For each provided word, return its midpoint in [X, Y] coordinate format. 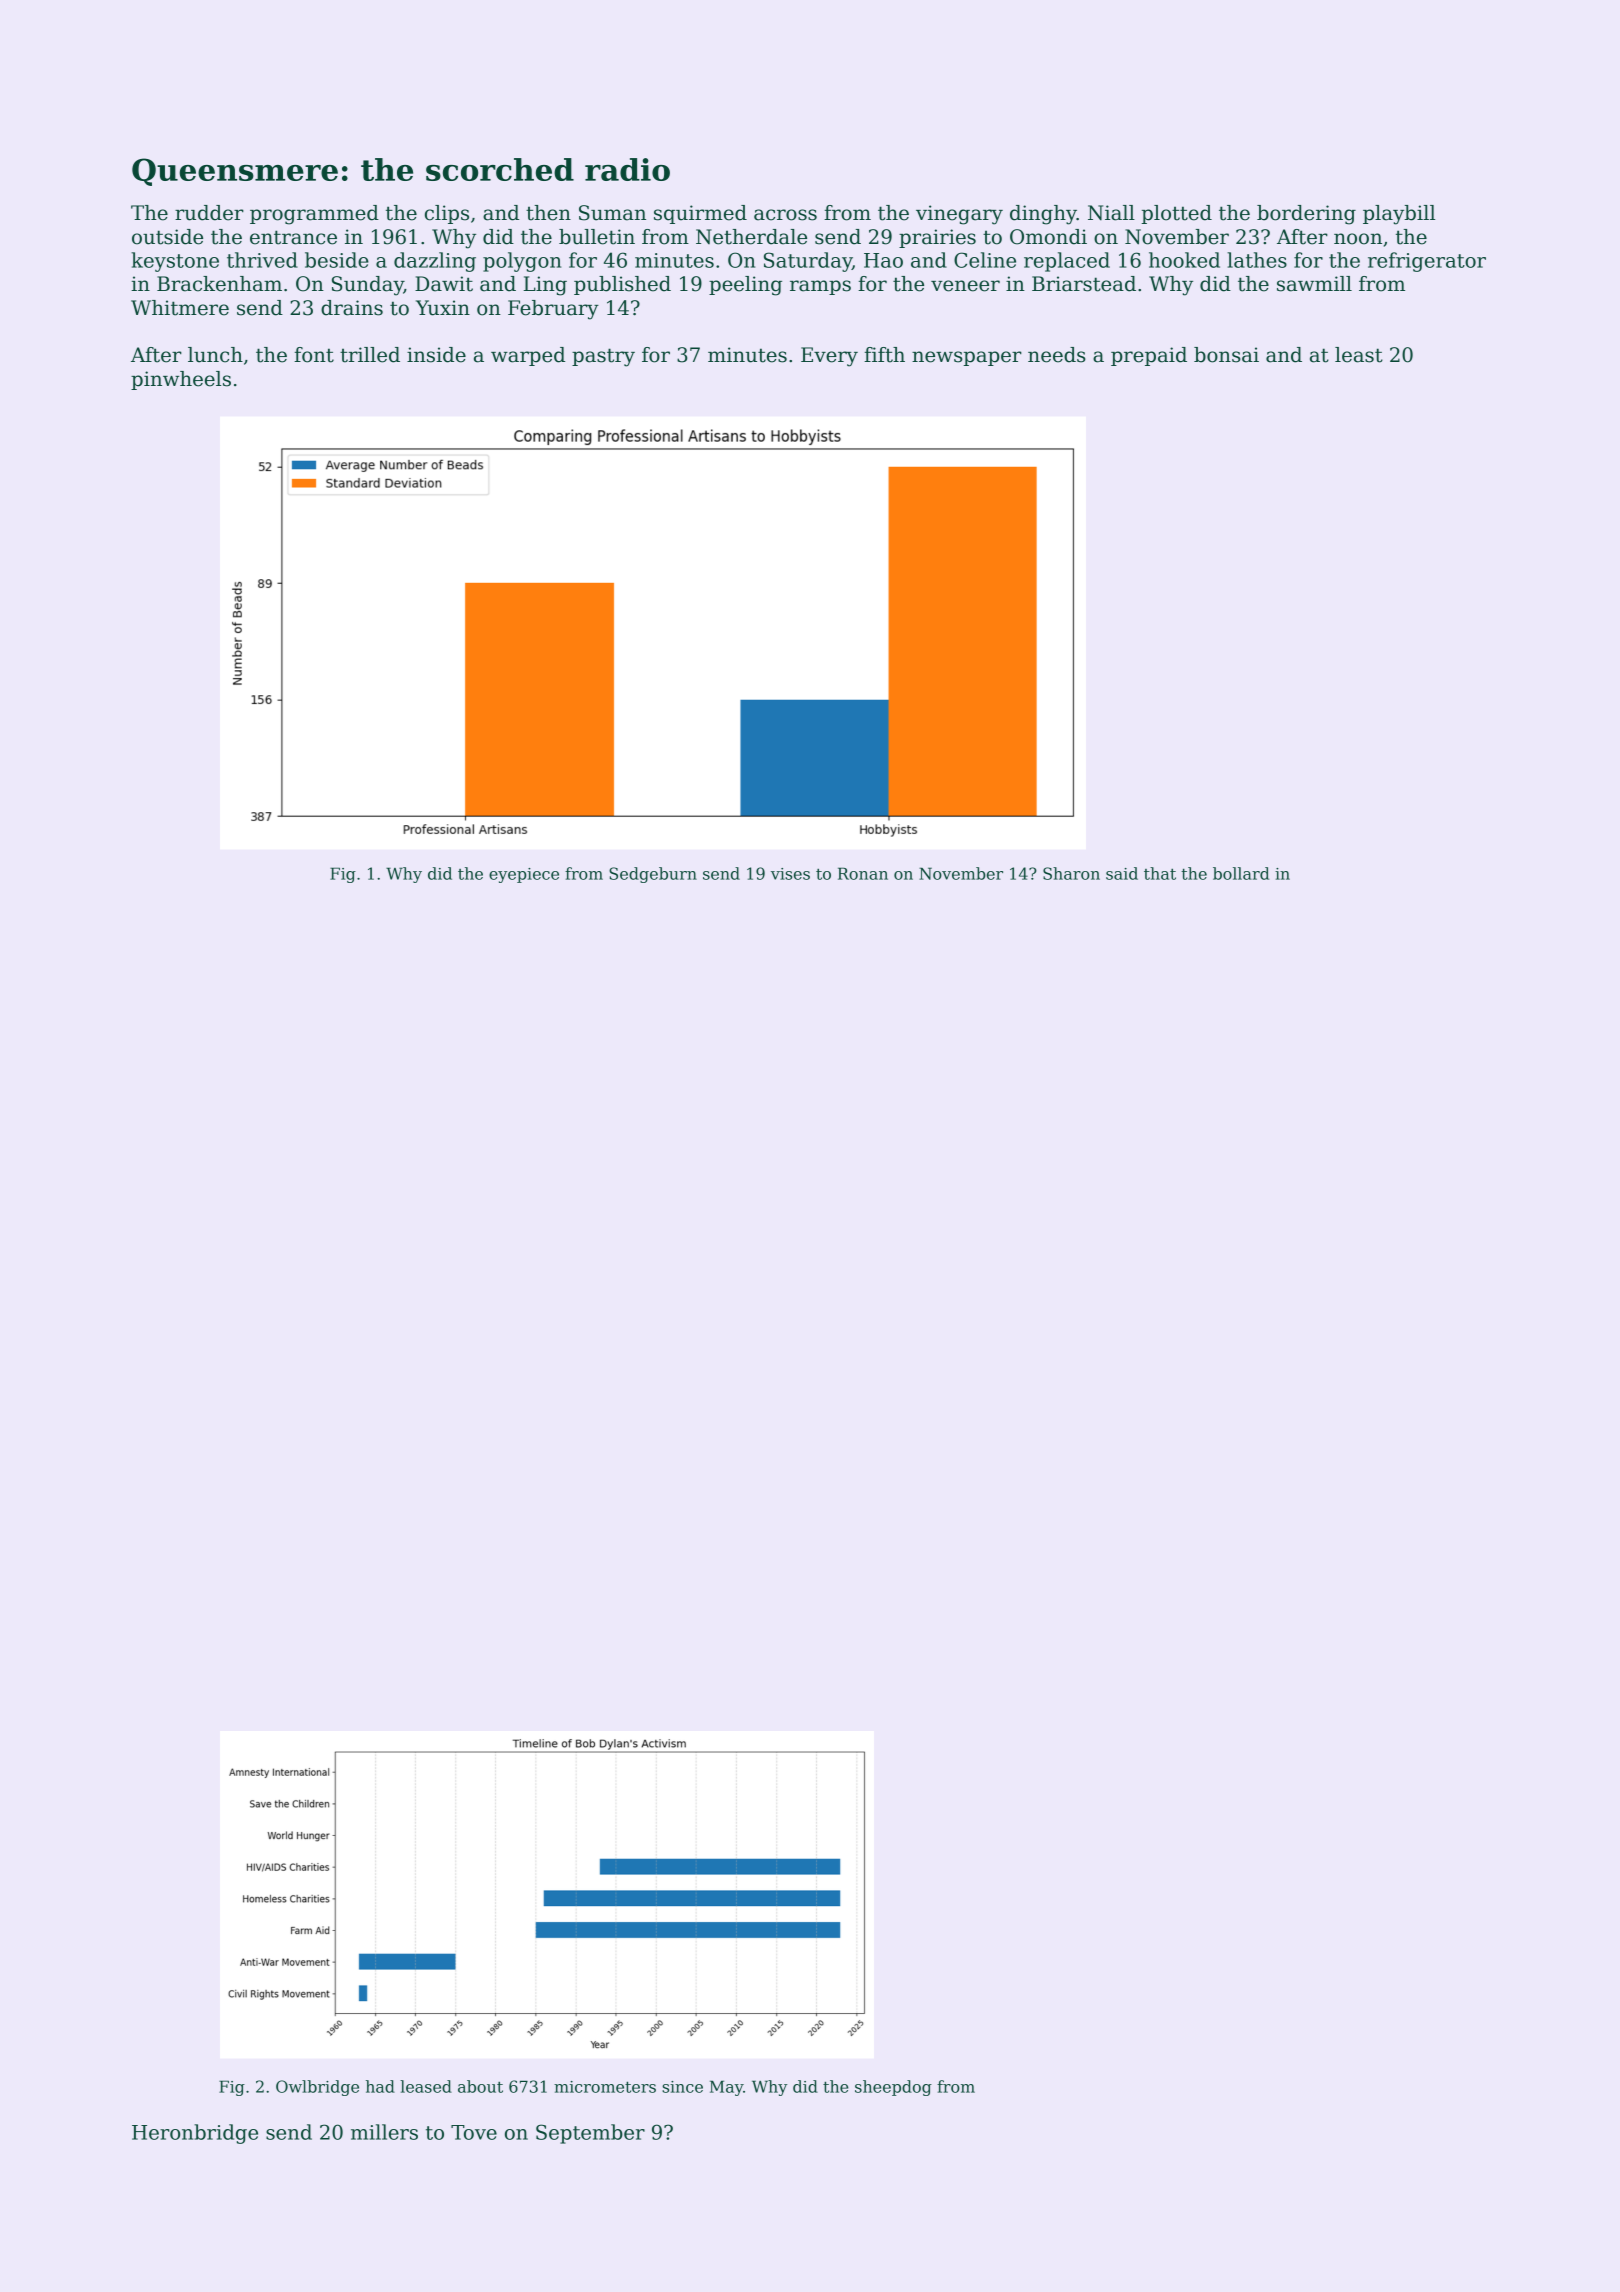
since [682, 2087]
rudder [209, 213]
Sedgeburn [653, 875]
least [1359, 355]
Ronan [863, 873]
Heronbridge [195, 2134]
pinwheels [181, 380]
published [622, 285]
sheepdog [893, 2088]
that [1160, 873]
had [380, 2086]
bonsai [1226, 355]
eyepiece [524, 875]
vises [790, 874]
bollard [1241, 873]
